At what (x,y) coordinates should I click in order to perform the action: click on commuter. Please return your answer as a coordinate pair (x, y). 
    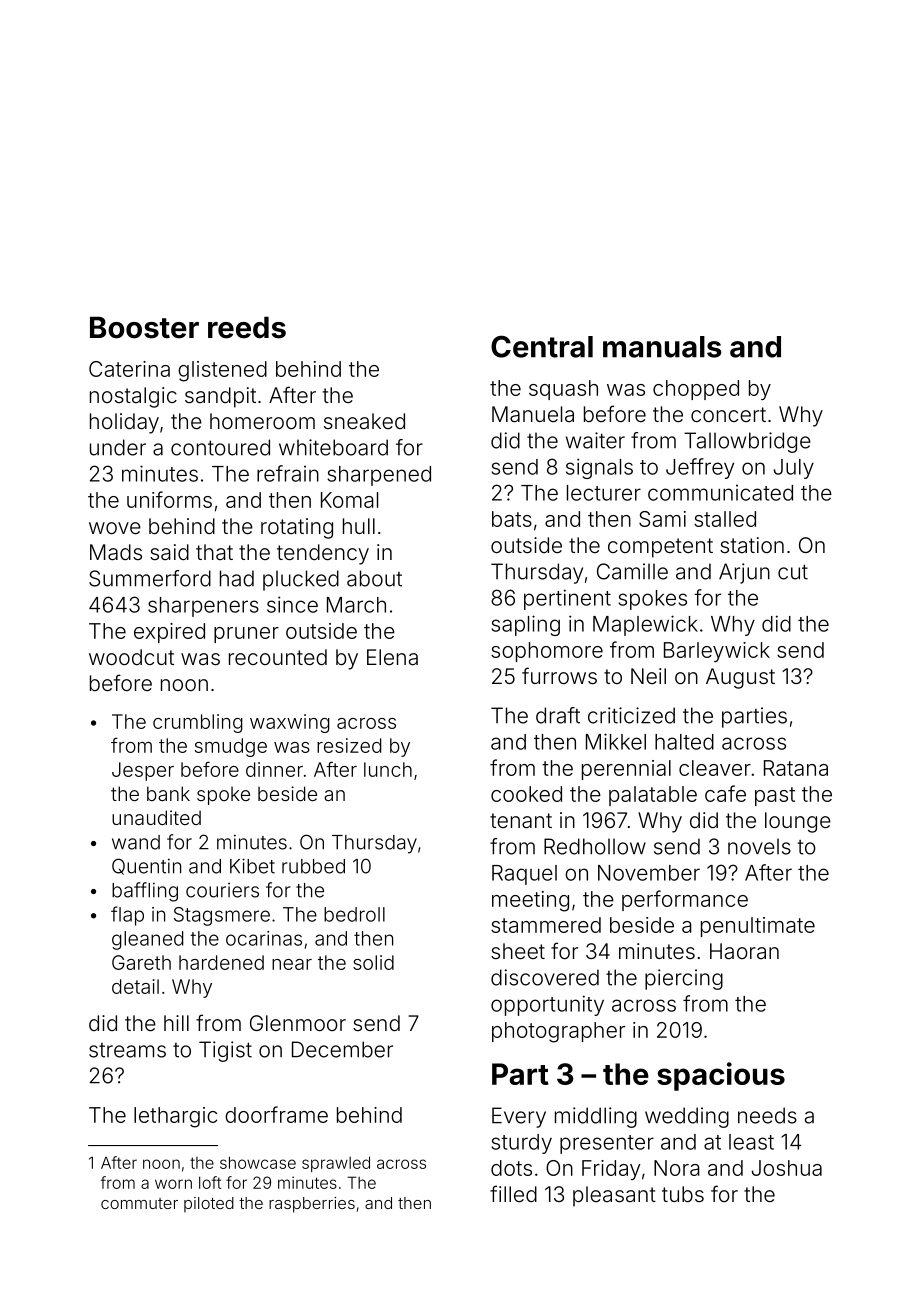
    Looking at the image, I should click on (139, 1203).
